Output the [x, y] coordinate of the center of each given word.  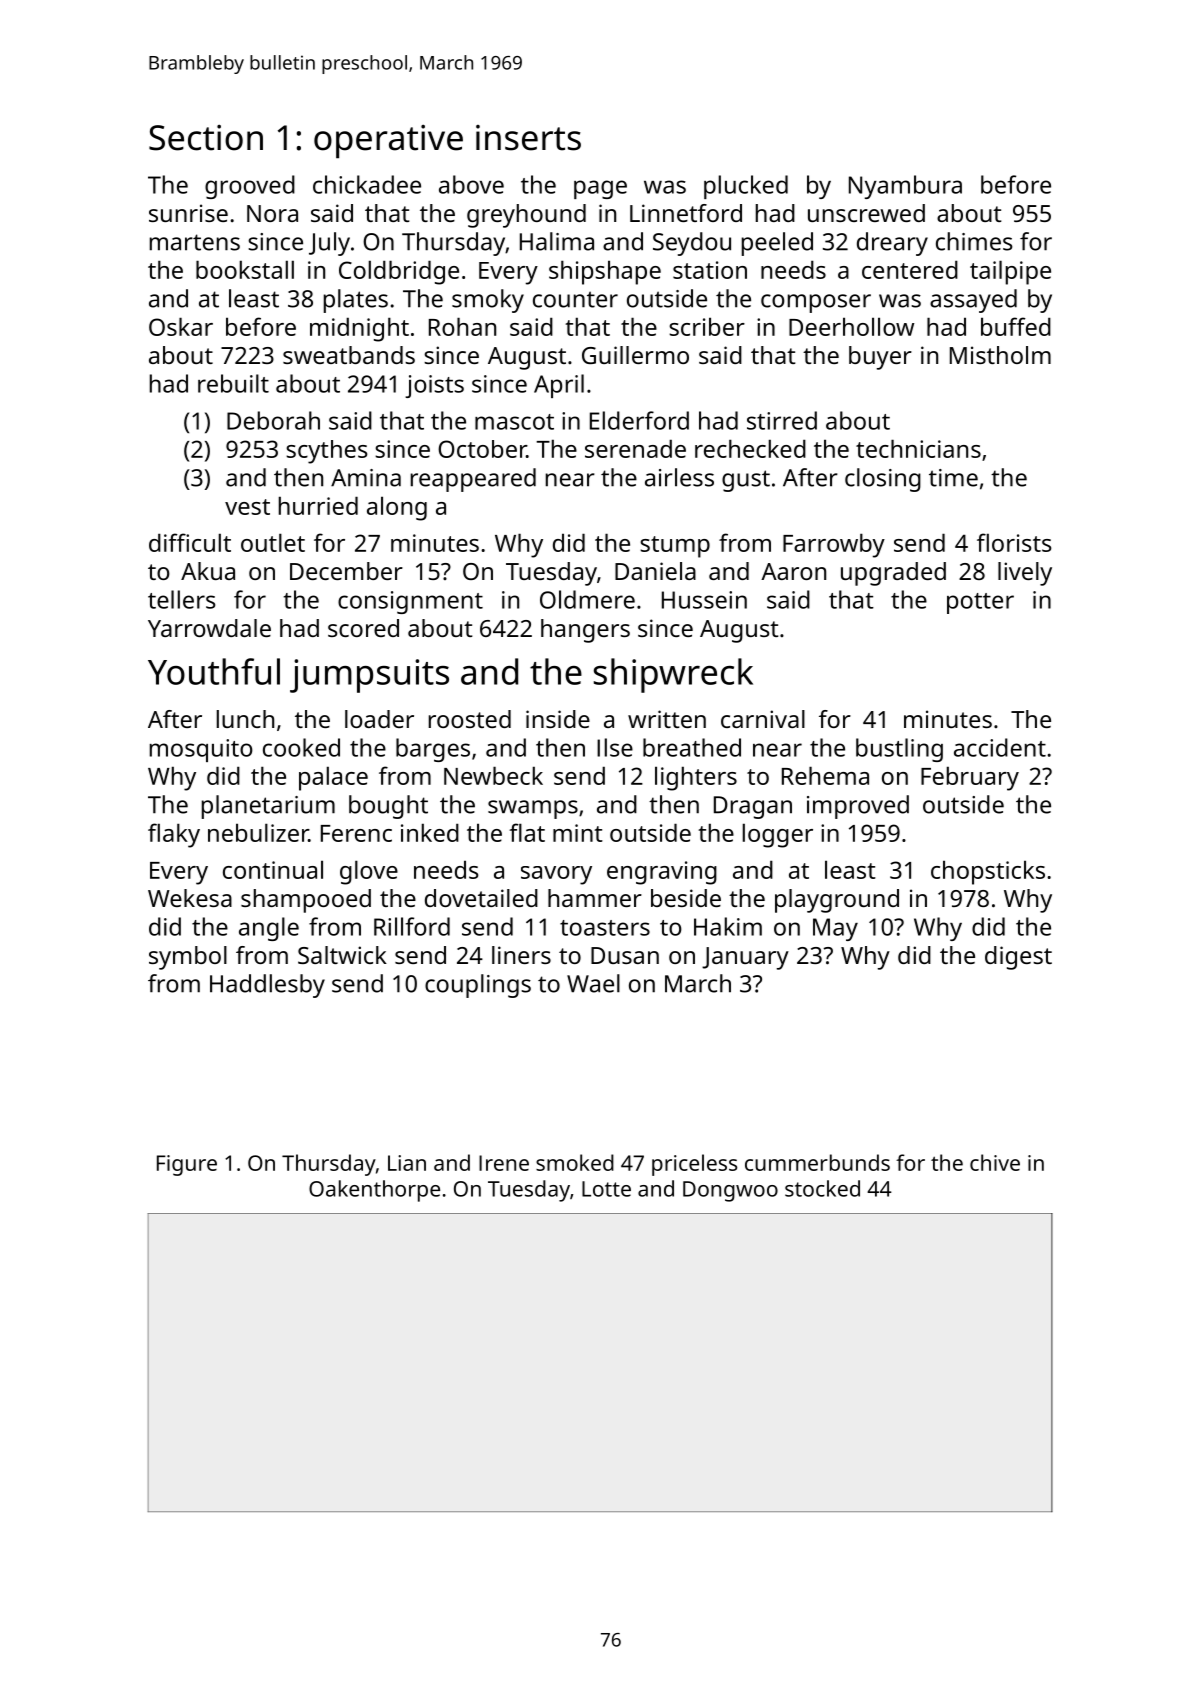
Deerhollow [851, 326]
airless [679, 477]
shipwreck [673, 675]
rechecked [750, 448]
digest [1018, 958]
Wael [593, 983]
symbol [188, 958]
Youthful [214, 671]
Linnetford [686, 213]
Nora [272, 213]
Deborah [273, 420]
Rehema [825, 775]
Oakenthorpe [374, 1191]
